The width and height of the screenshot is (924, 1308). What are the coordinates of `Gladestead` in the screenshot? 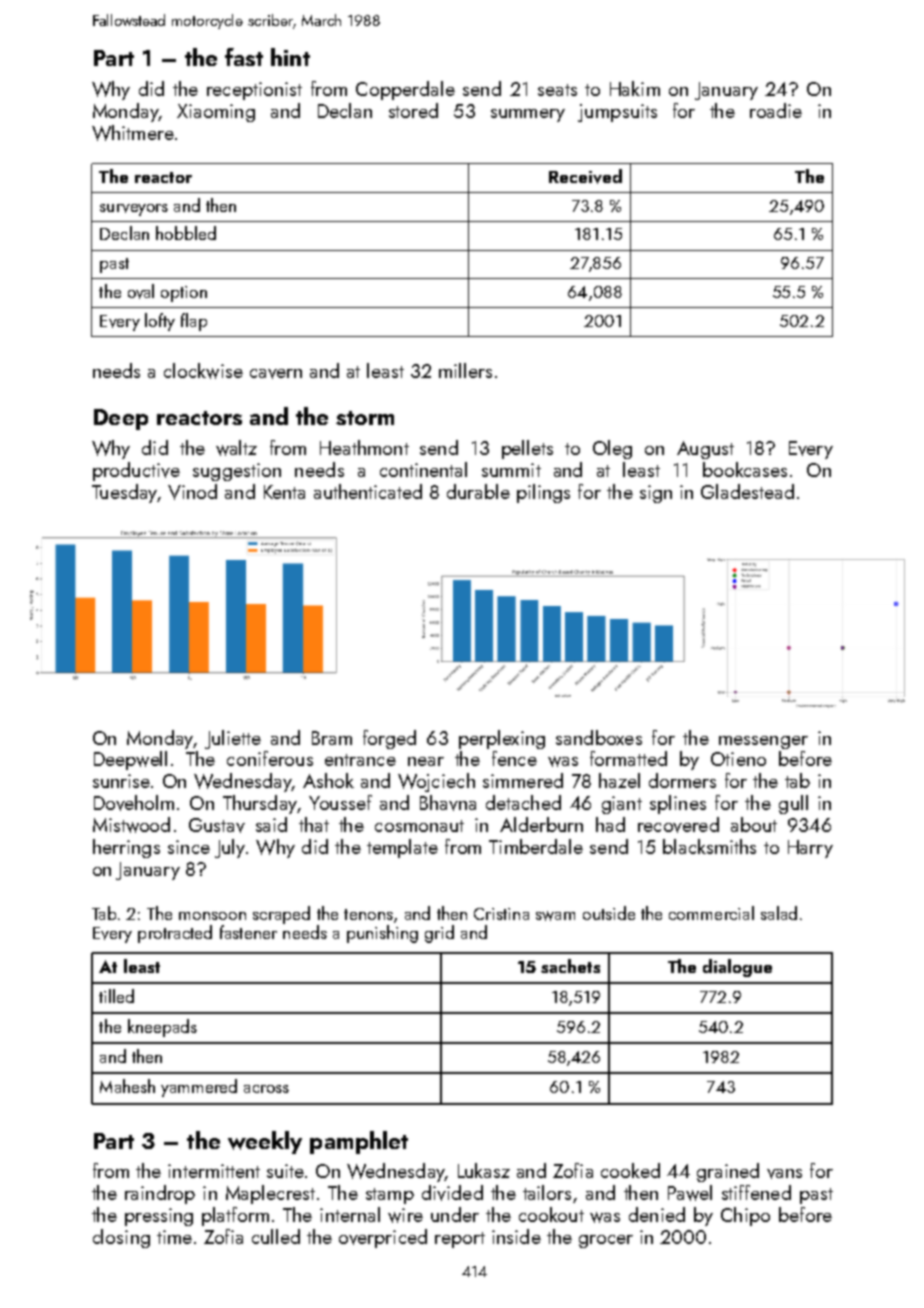 It's located at (747, 491).
